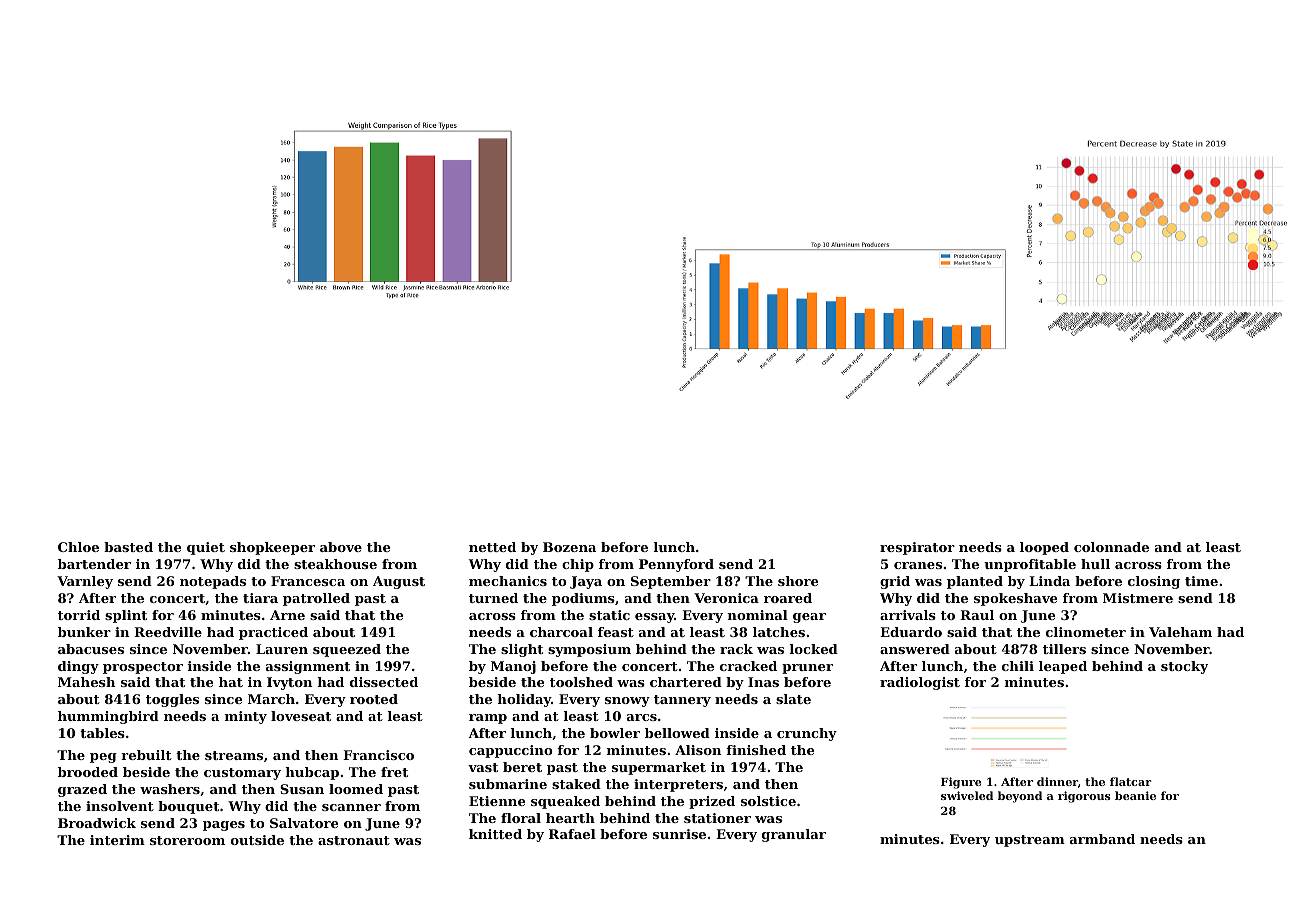 The height and width of the screenshot is (924, 1308). What do you see at coordinates (495, 834) in the screenshot?
I see `knitted` at bounding box center [495, 834].
